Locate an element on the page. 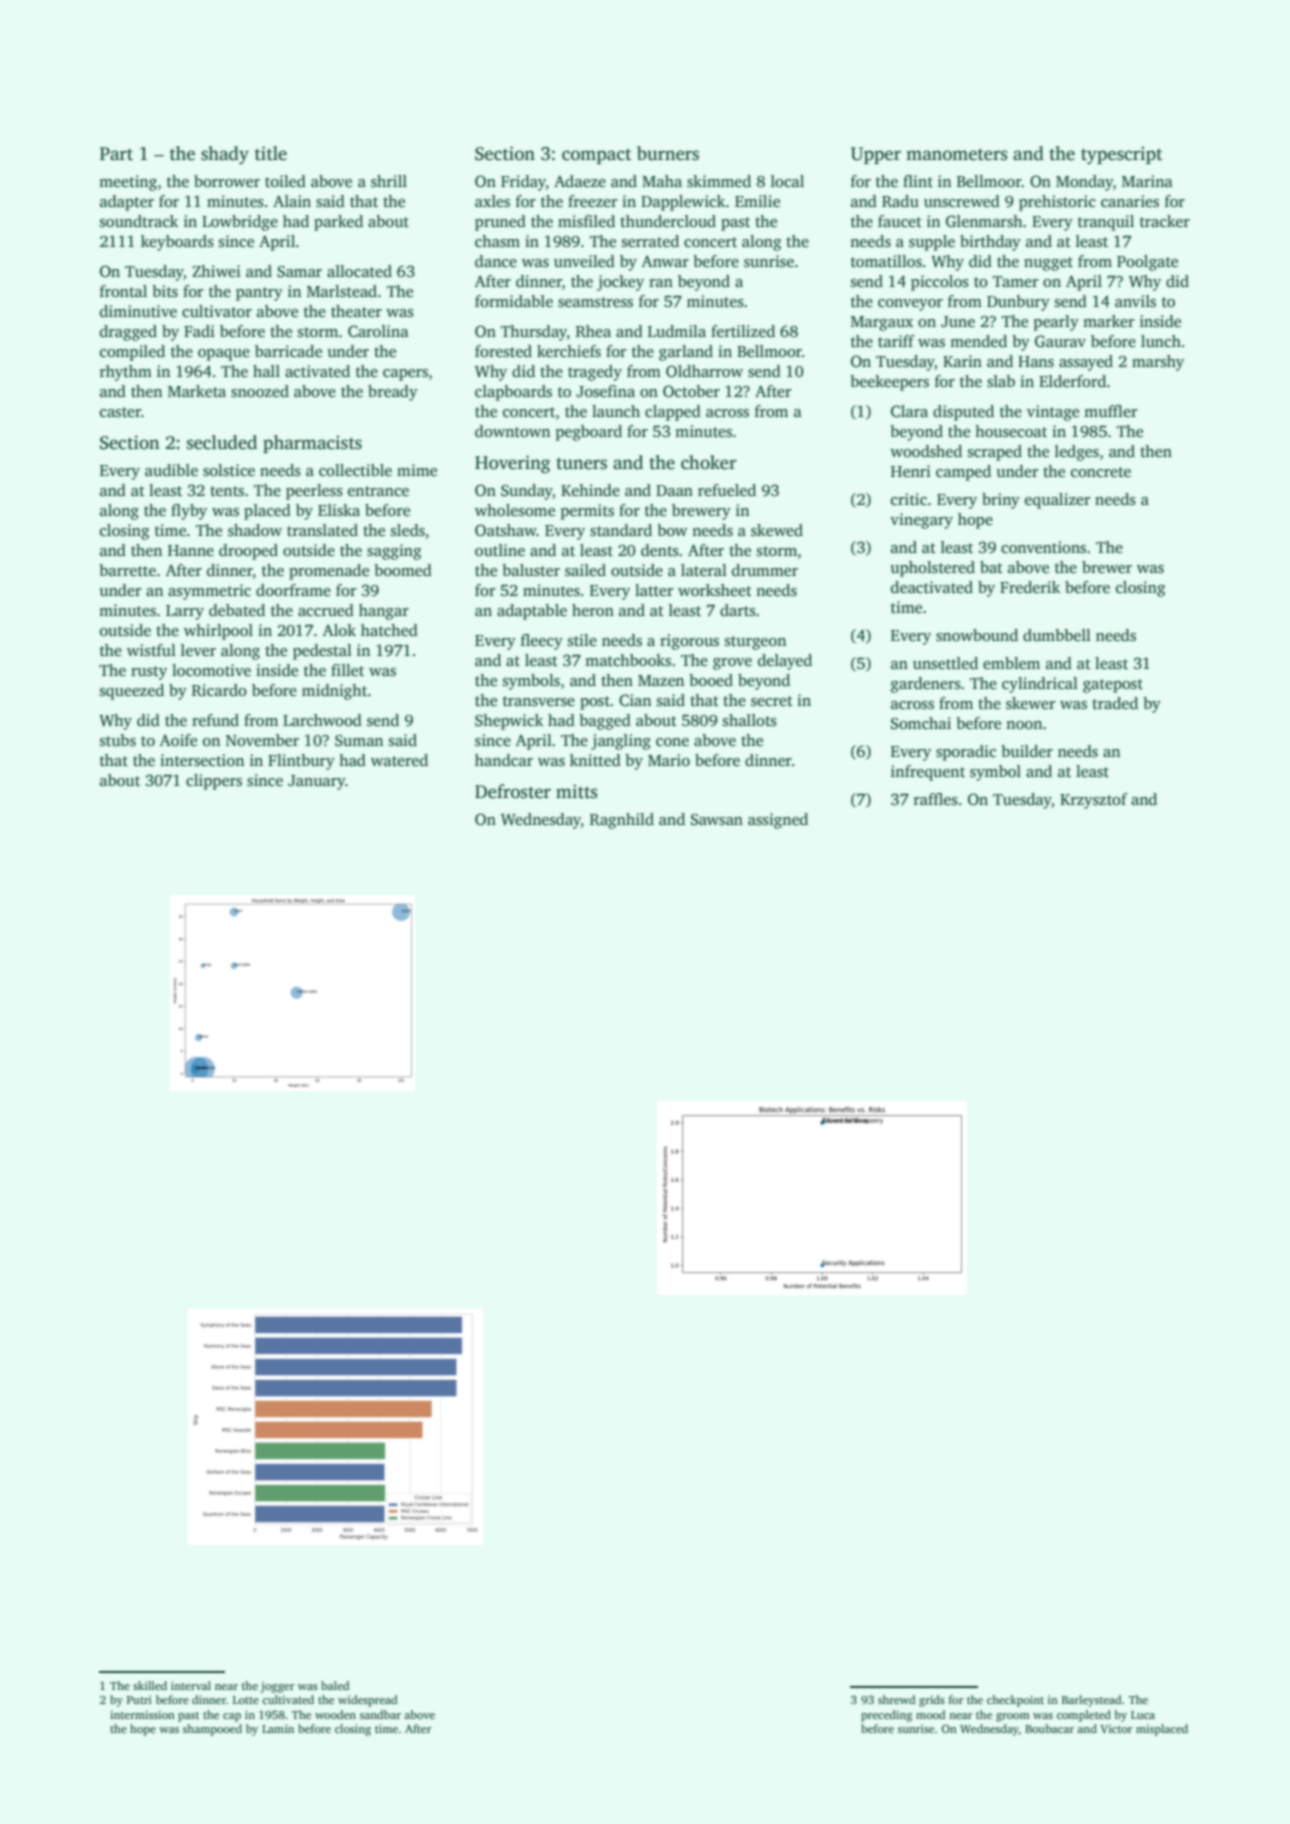  baled is located at coordinates (335, 1685).
